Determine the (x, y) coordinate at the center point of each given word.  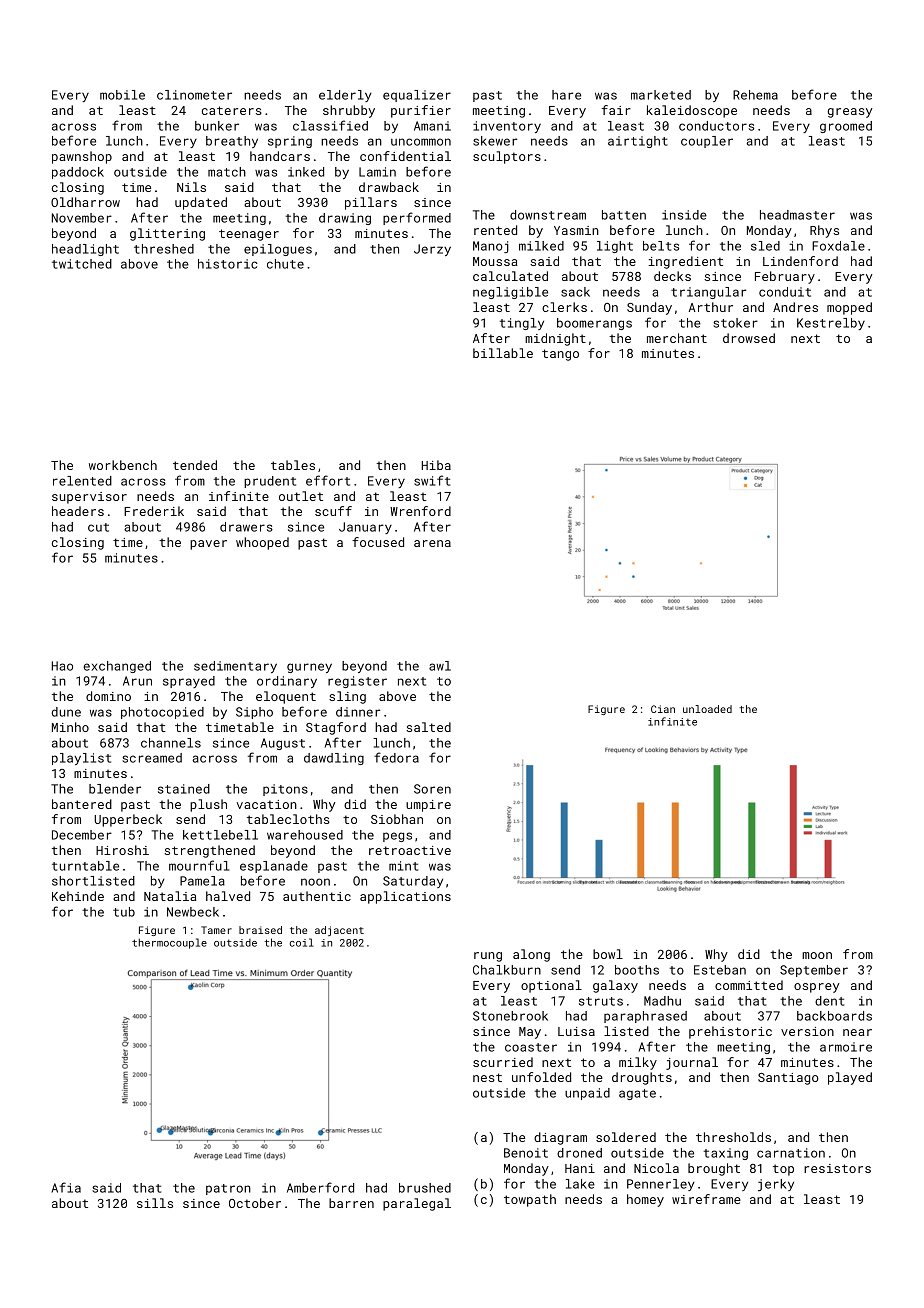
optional (551, 986)
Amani (432, 126)
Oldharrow (85, 202)
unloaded (707, 709)
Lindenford (800, 261)
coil (301, 942)
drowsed (749, 338)
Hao (62, 666)
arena (432, 543)
